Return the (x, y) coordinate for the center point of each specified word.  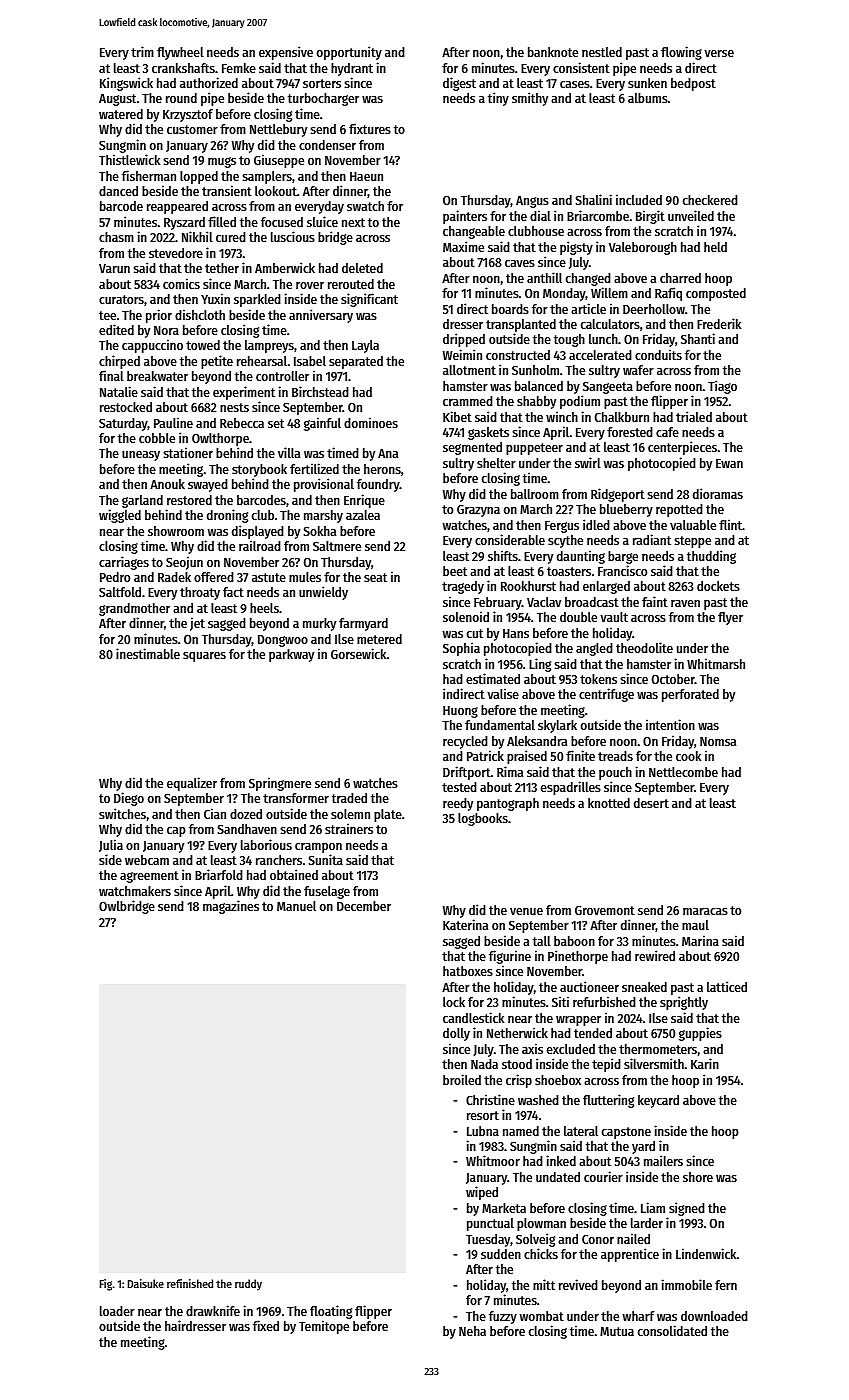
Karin (705, 1063)
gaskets (488, 433)
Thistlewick (129, 159)
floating (331, 1312)
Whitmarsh (716, 663)
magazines (231, 907)
